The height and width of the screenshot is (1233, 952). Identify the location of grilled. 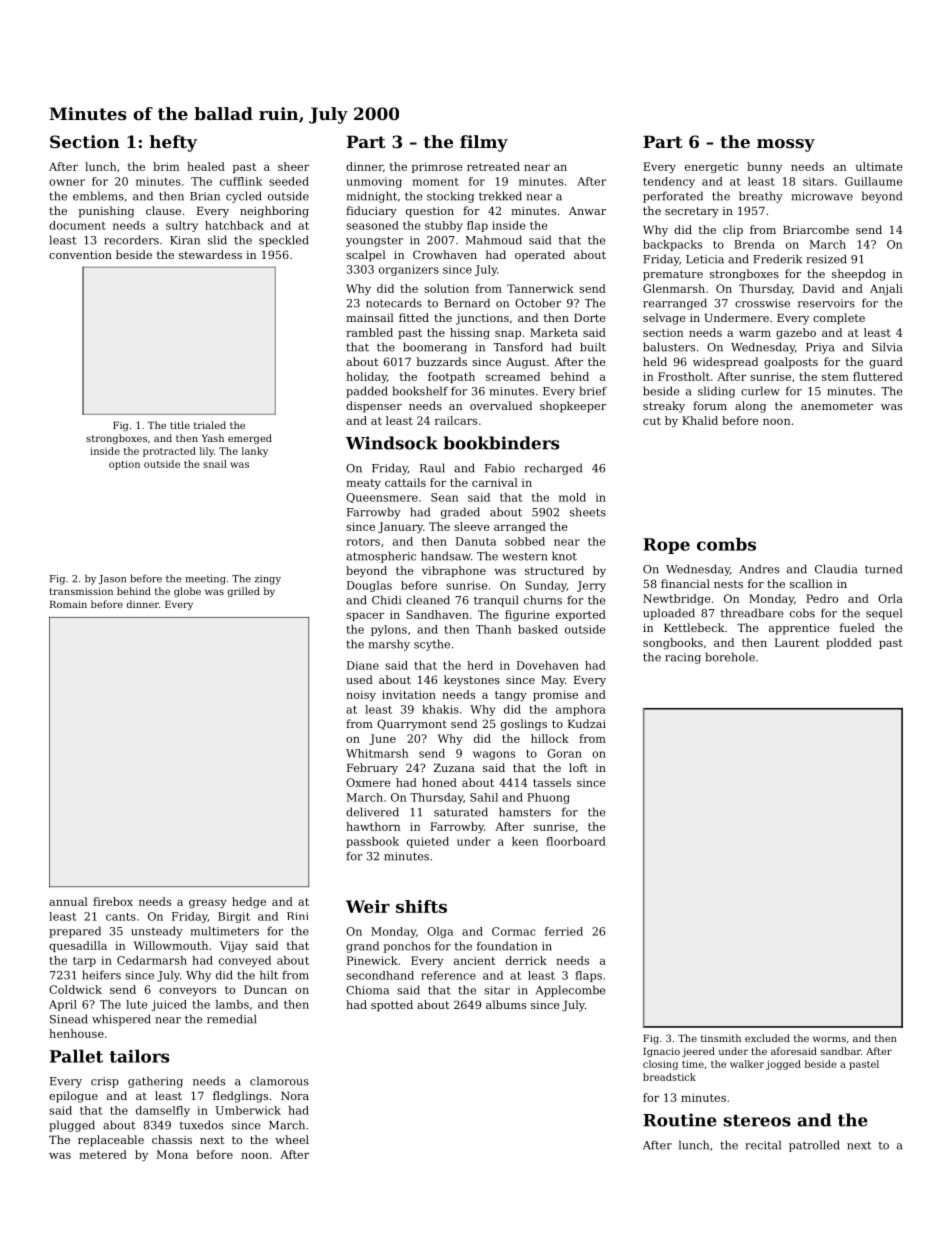
(244, 592).
